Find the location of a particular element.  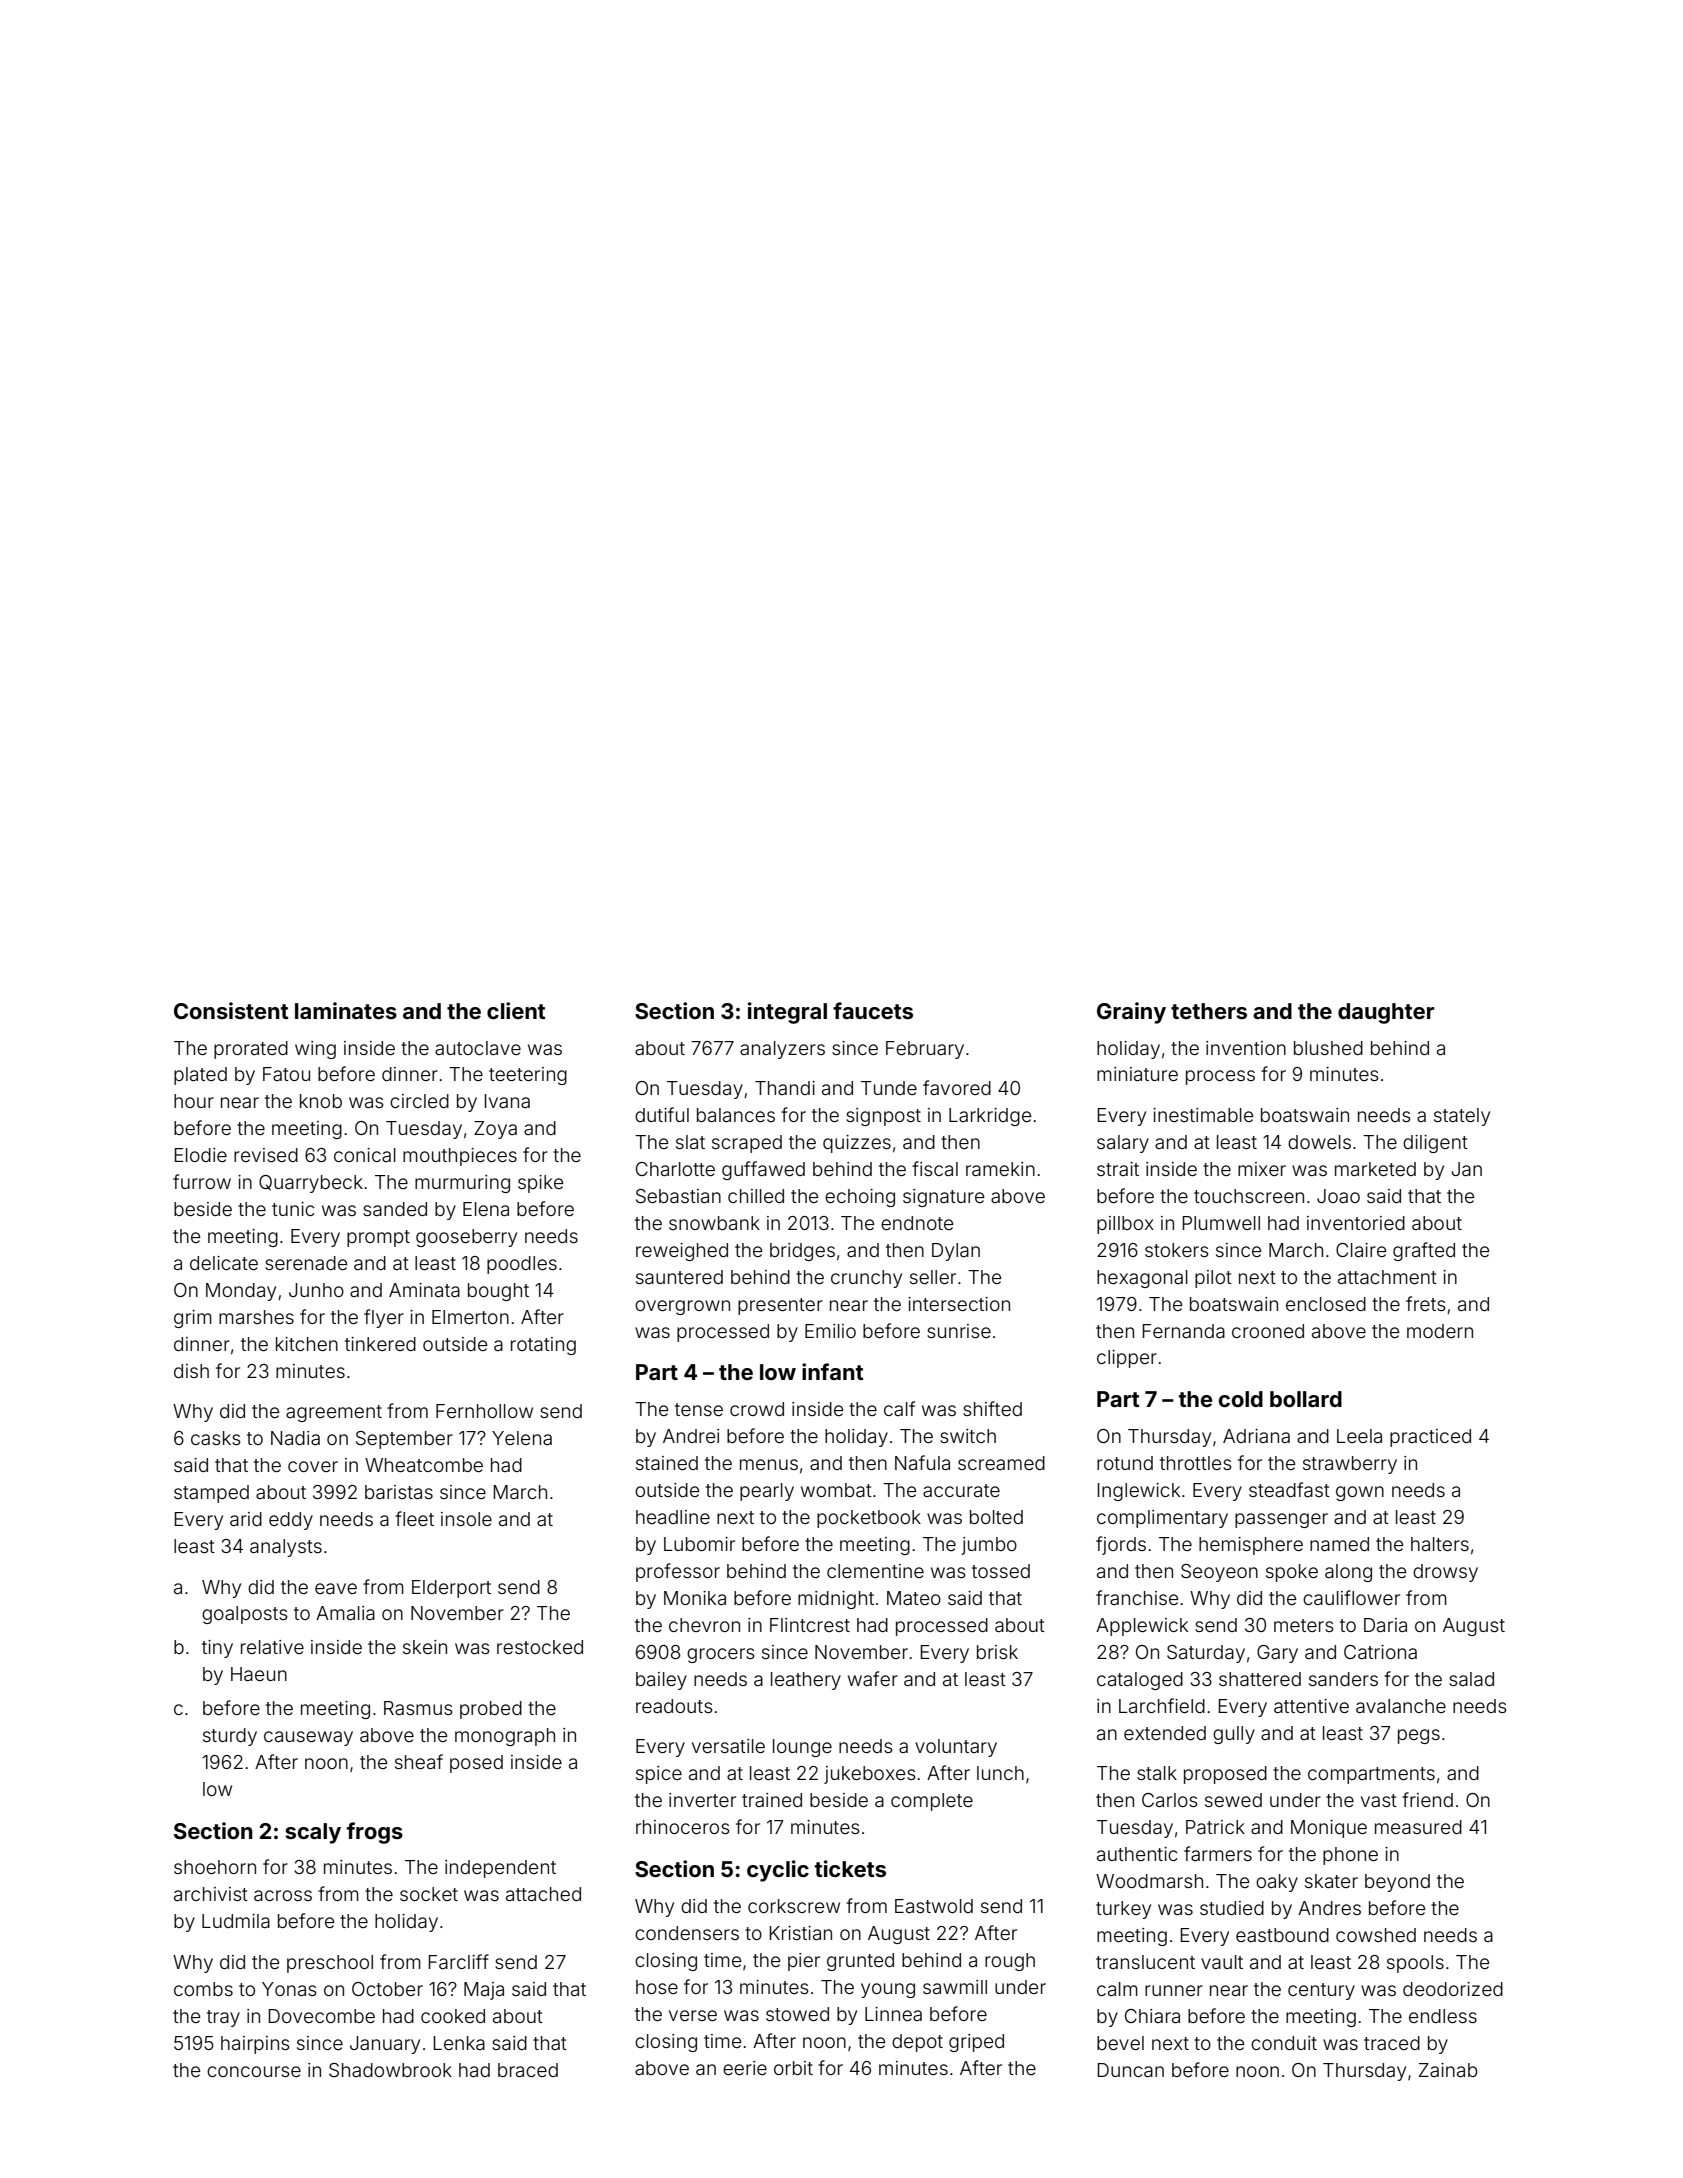

professor is located at coordinates (678, 1572).
